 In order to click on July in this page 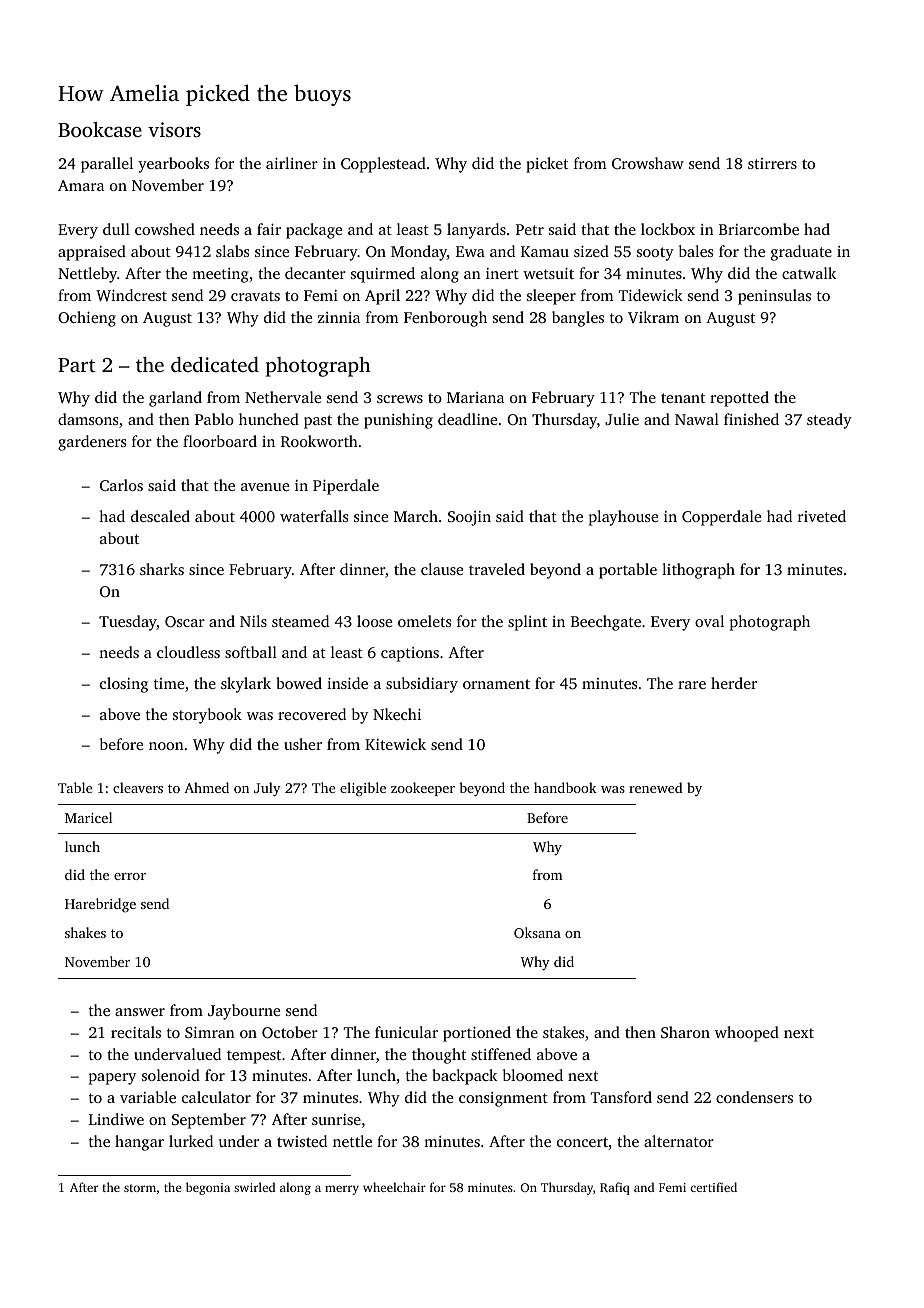, I will do `click(267, 789)`.
